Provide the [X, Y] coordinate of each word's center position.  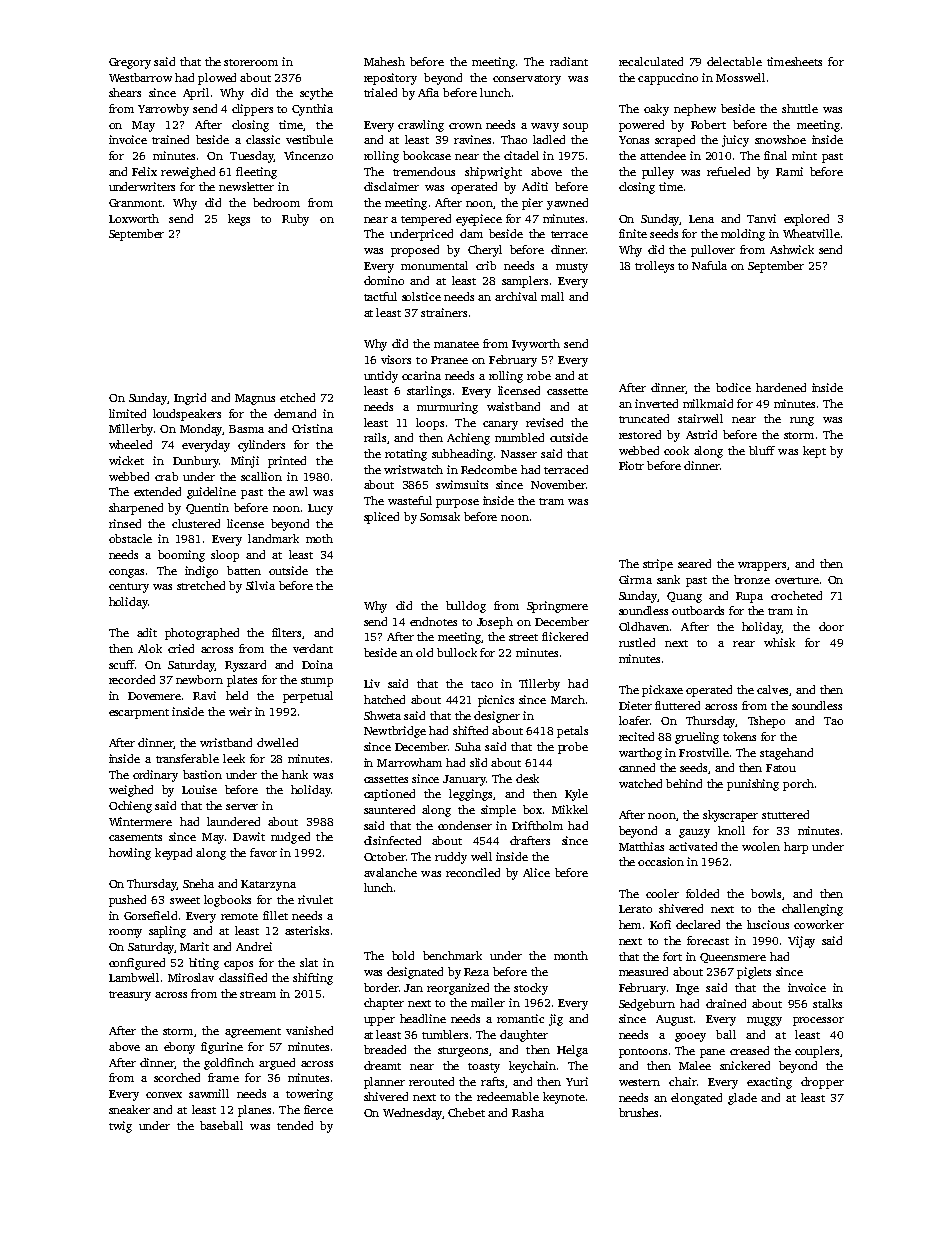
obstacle [130, 538]
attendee [663, 155]
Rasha [528, 1112]
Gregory [130, 63]
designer [497, 717]
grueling [697, 738]
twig [120, 1127]
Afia [428, 92]
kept [814, 452]
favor [263, 852]
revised [544, 422]
